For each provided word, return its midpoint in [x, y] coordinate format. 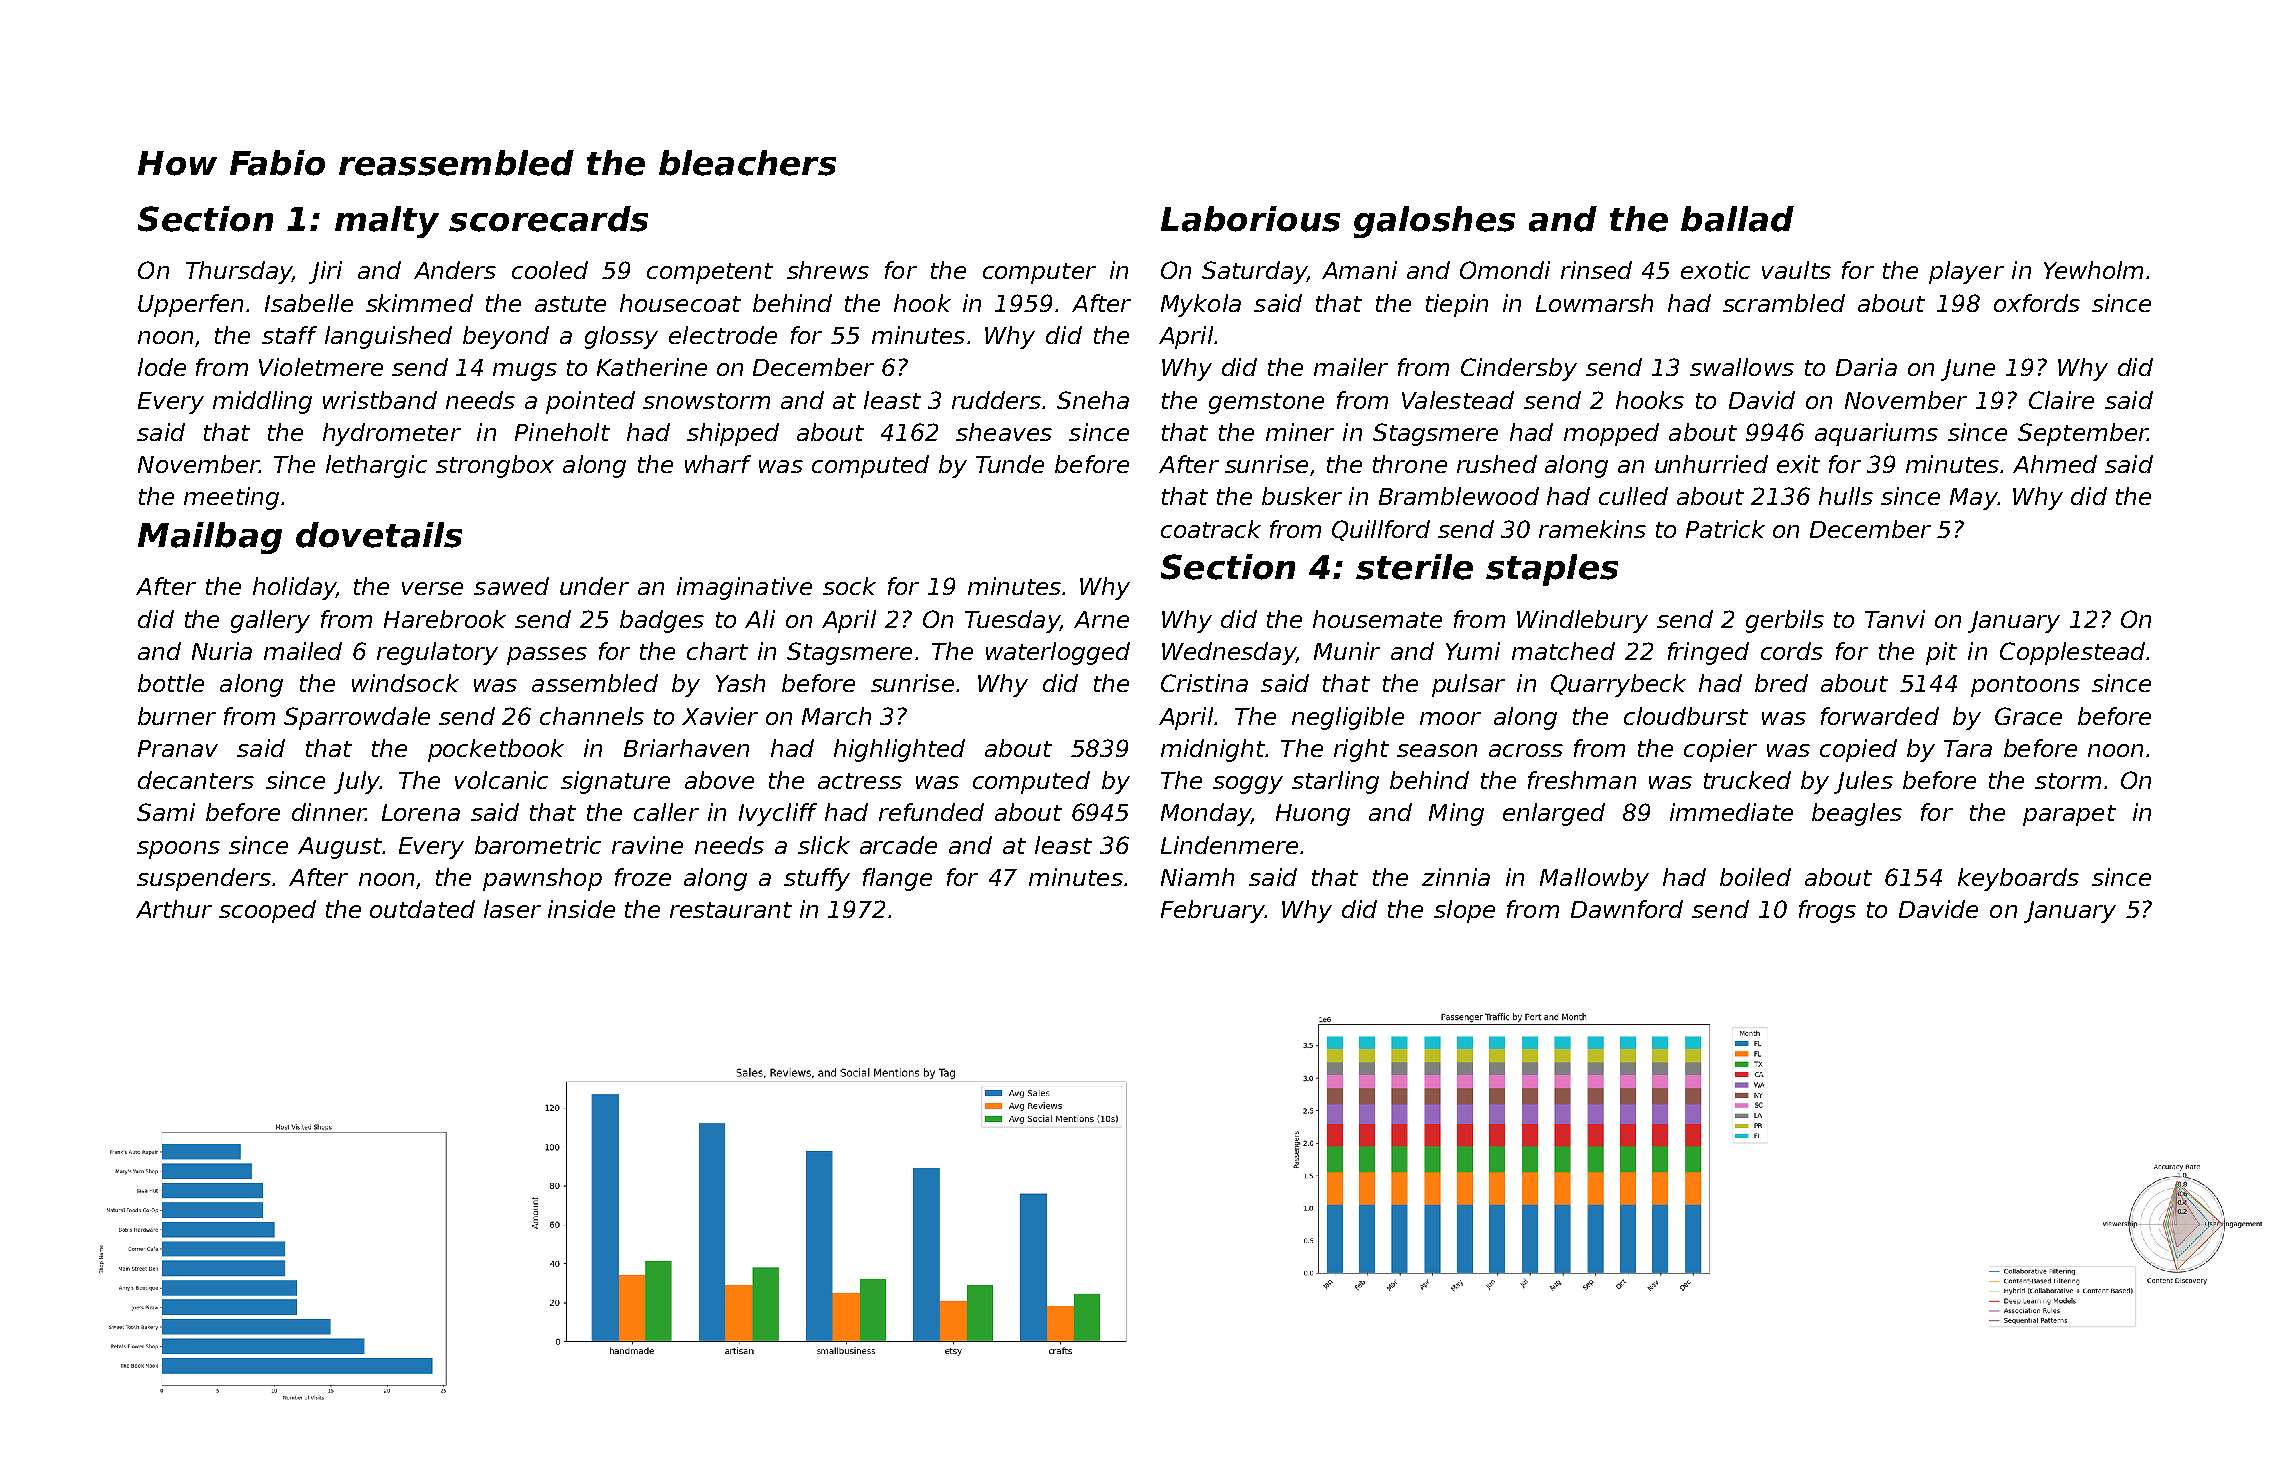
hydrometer [392, 434]
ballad [1737, 219]
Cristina [1204, 683]
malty [387, 222]
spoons [178, 850]
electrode [723, 335]
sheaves [1004, 432]
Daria [1866, 367]
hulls [1846, 496]
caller [666, 812]
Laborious [1250, 219]
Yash [740, 683]
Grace [2028, 716]
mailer [1351, 367]
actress [860, 781]
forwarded [1880, 716]
